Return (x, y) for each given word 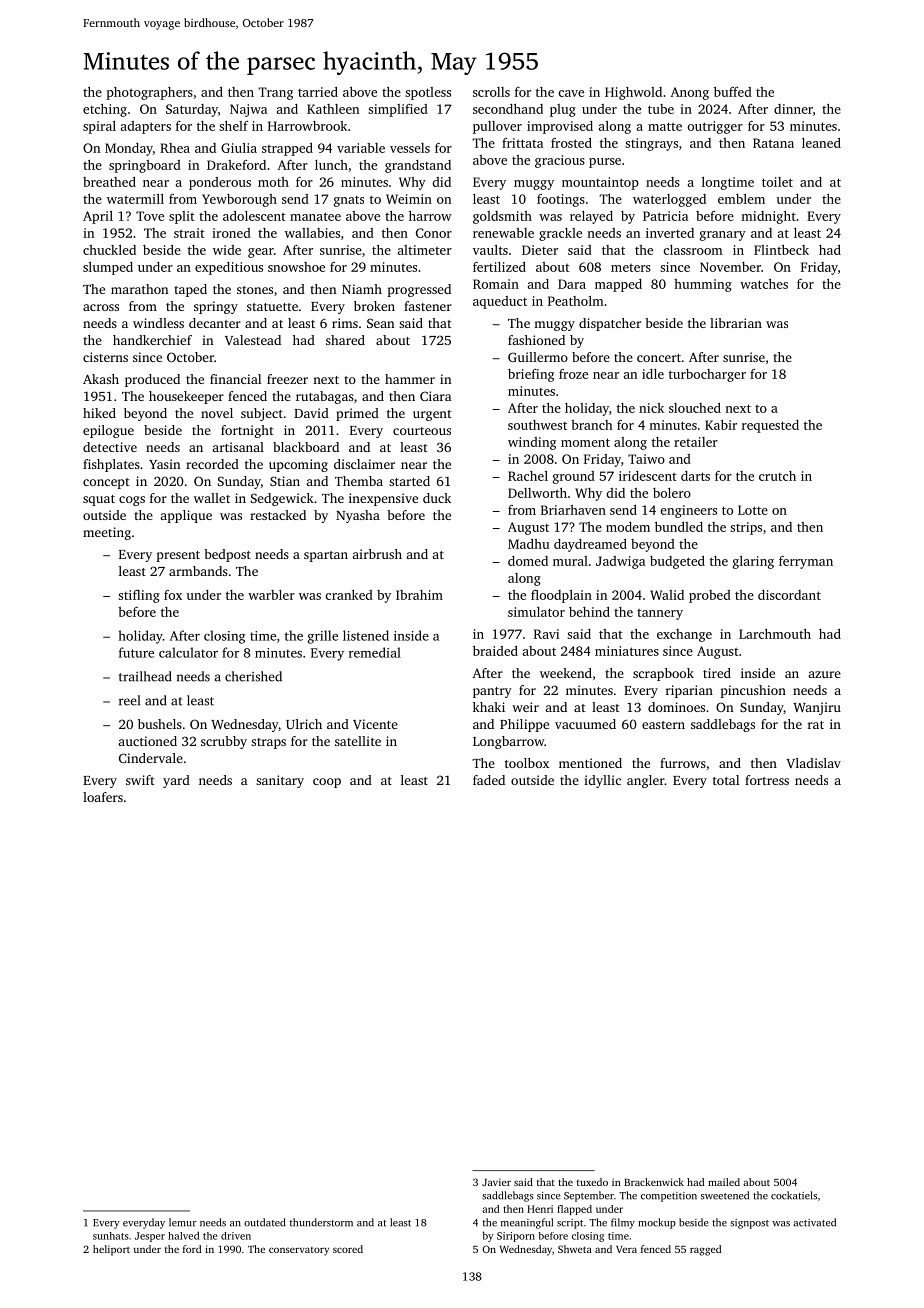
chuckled (109, 250)
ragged (705, 1250)
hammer (410, 379)
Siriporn (516, 1237)
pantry (492, 692)
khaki (489, 707)
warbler (271, 595)
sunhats (111, 1236)
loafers (103, 797)
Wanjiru (817, 708)
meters (631, 268)
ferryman (806, 562)
